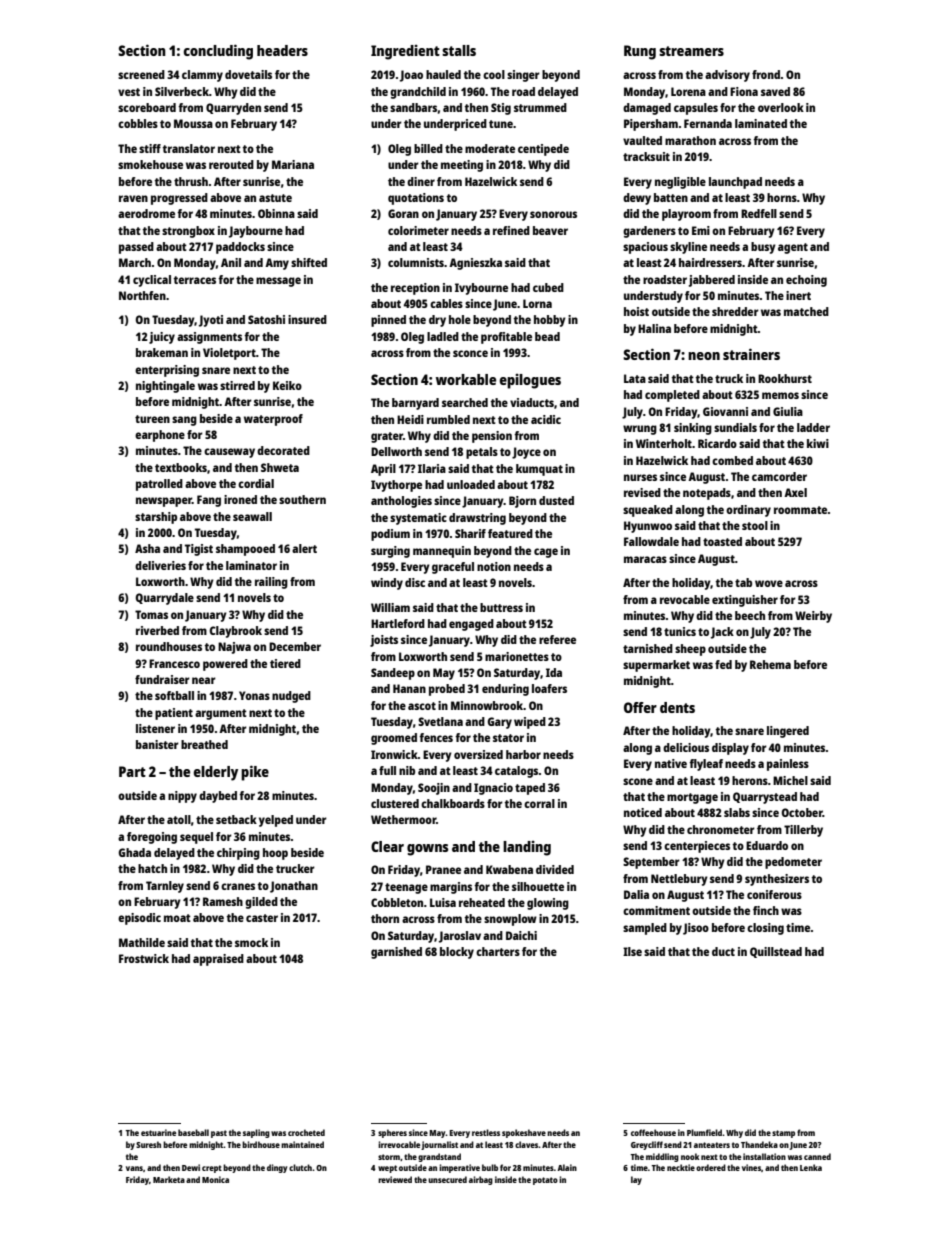 The height and width of the document is (1233, 952). Describe the element at coordinates (803, 831) in the document. I see `Tillerby` at that location.
